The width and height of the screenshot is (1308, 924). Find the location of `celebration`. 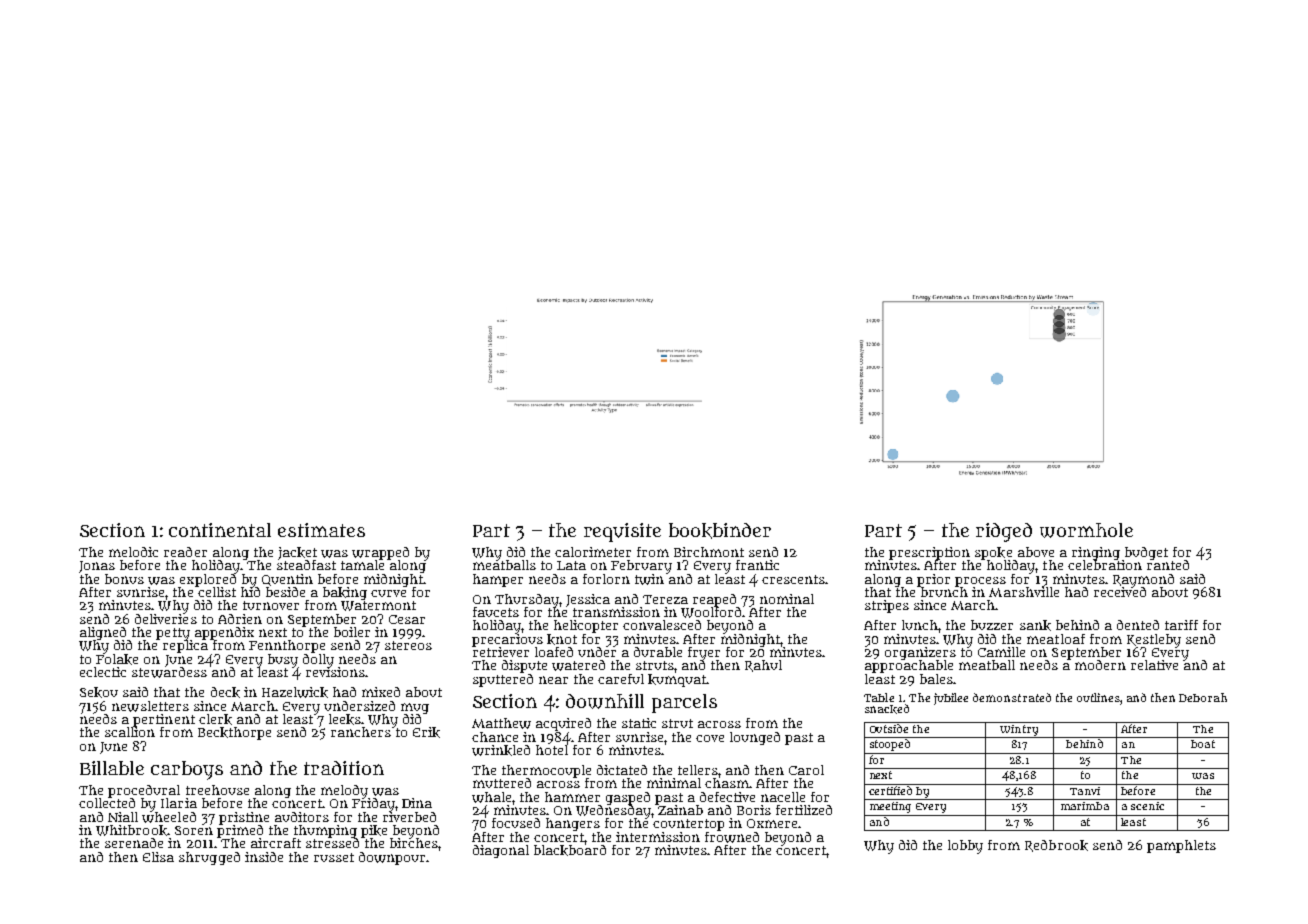

celebration is located at coordinates (1105, 565).
